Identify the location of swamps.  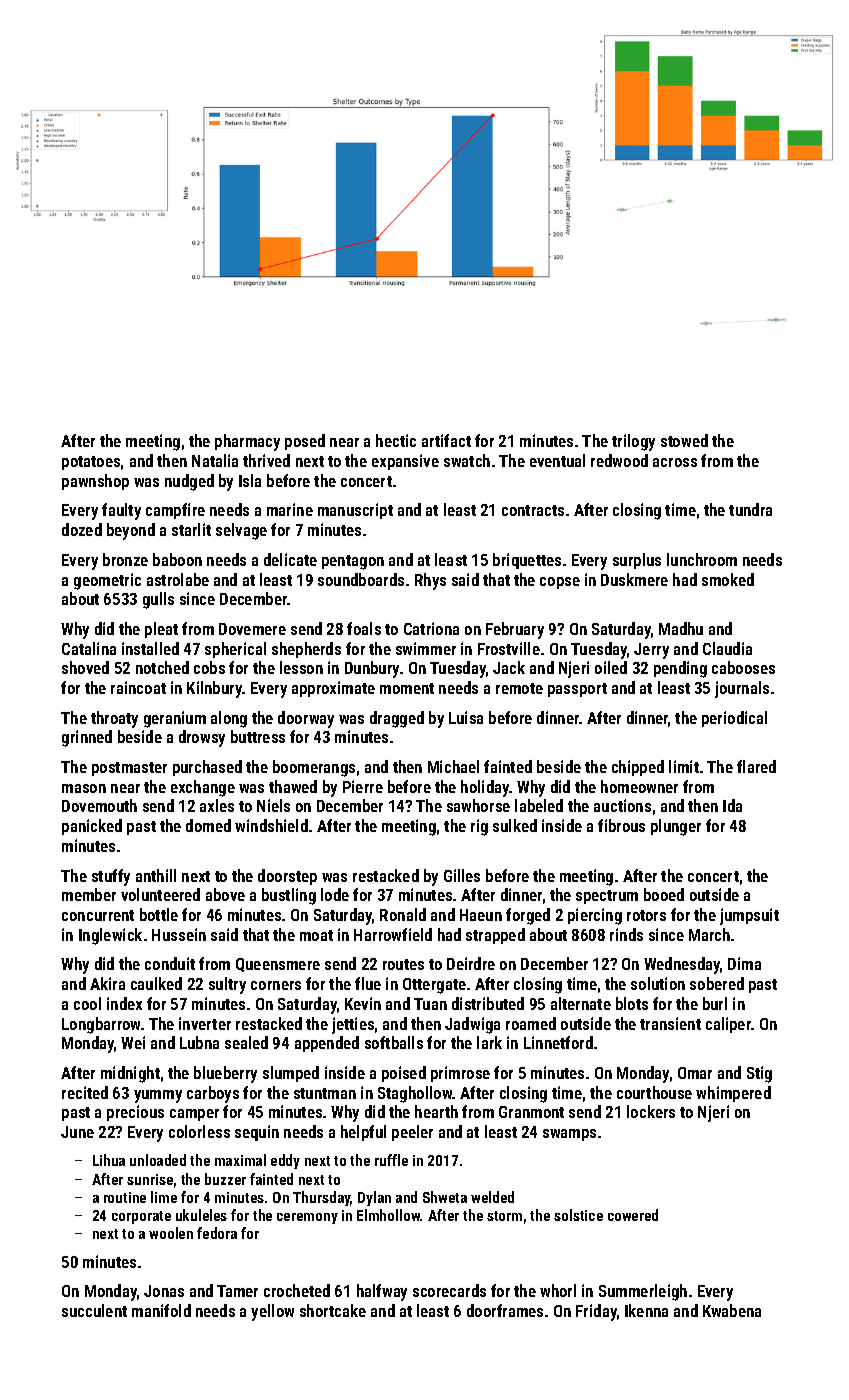
(569, 1135).
